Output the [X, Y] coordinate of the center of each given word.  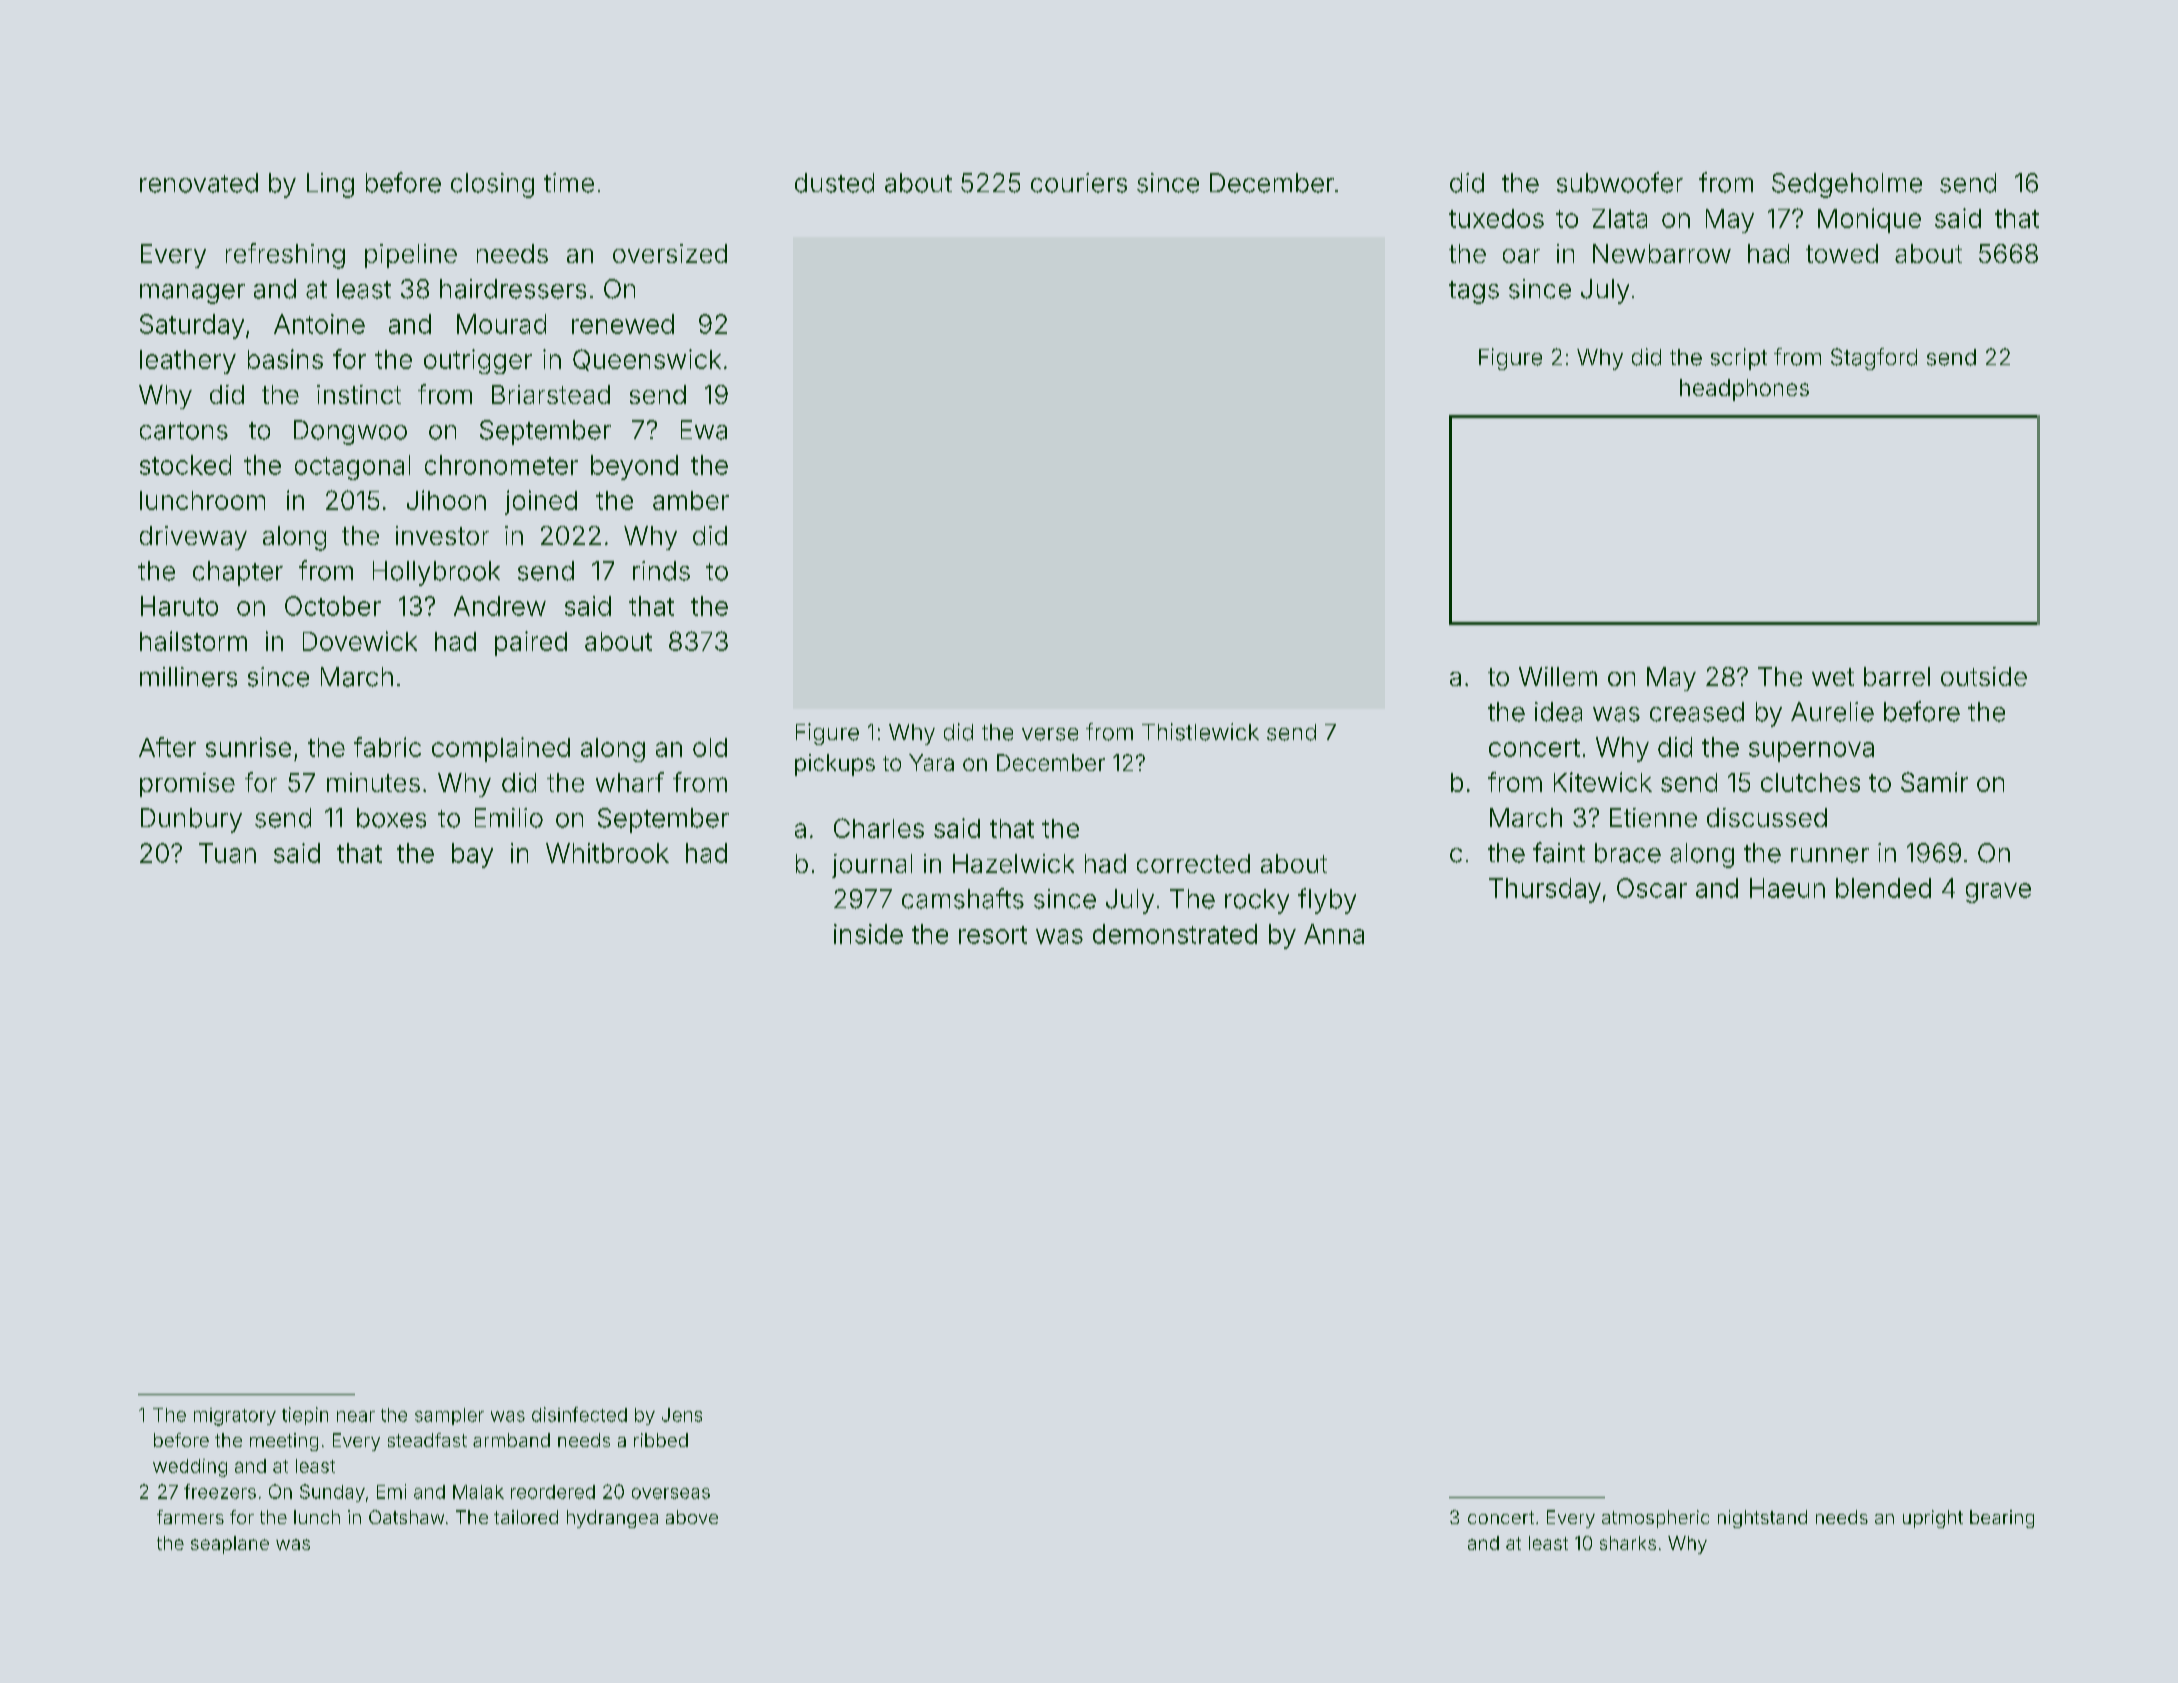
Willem [1558, 676]
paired [531, 643]
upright [1933, 1519]
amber [691, 500]
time [569, 183]
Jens [682, 1415]
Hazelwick [1013, 863]
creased [1697, 712]
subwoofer [1620, 182]
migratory [235, 1417]
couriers [1079, 183]
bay [472, 855]
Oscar [1652, 888]
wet [1833, 677]
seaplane [230, 1545]
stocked [185, 465]
